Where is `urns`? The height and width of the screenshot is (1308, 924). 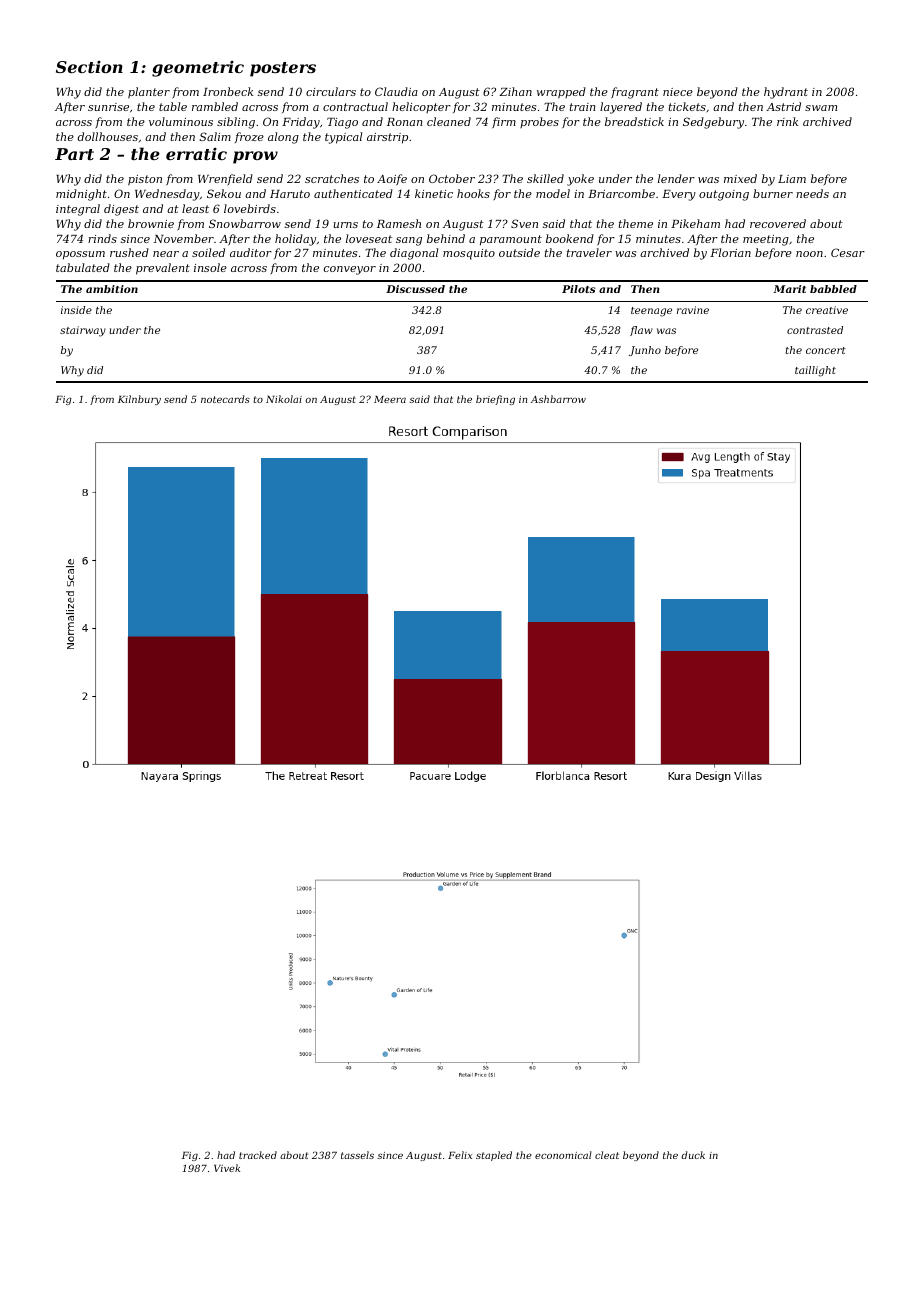
urns is located at coordinates (346, 225).
